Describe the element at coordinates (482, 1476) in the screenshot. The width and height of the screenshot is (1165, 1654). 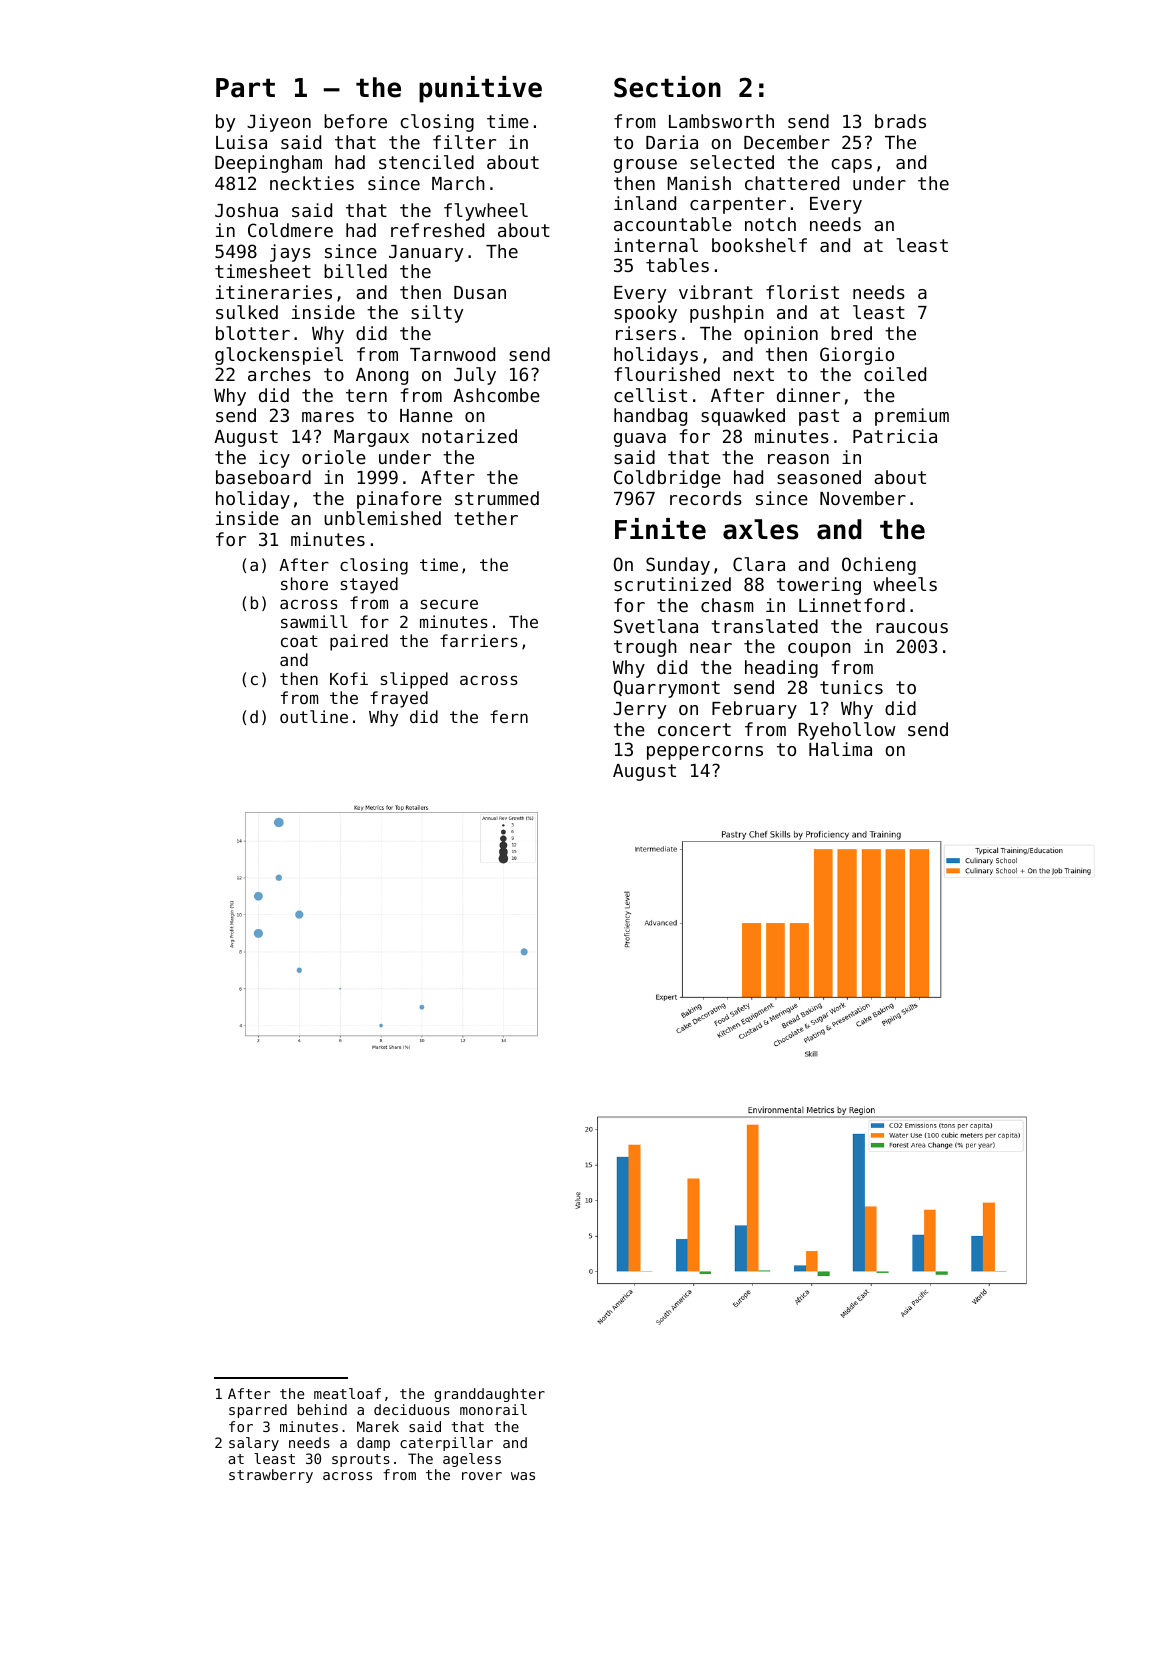
I see `rover` at that location.
